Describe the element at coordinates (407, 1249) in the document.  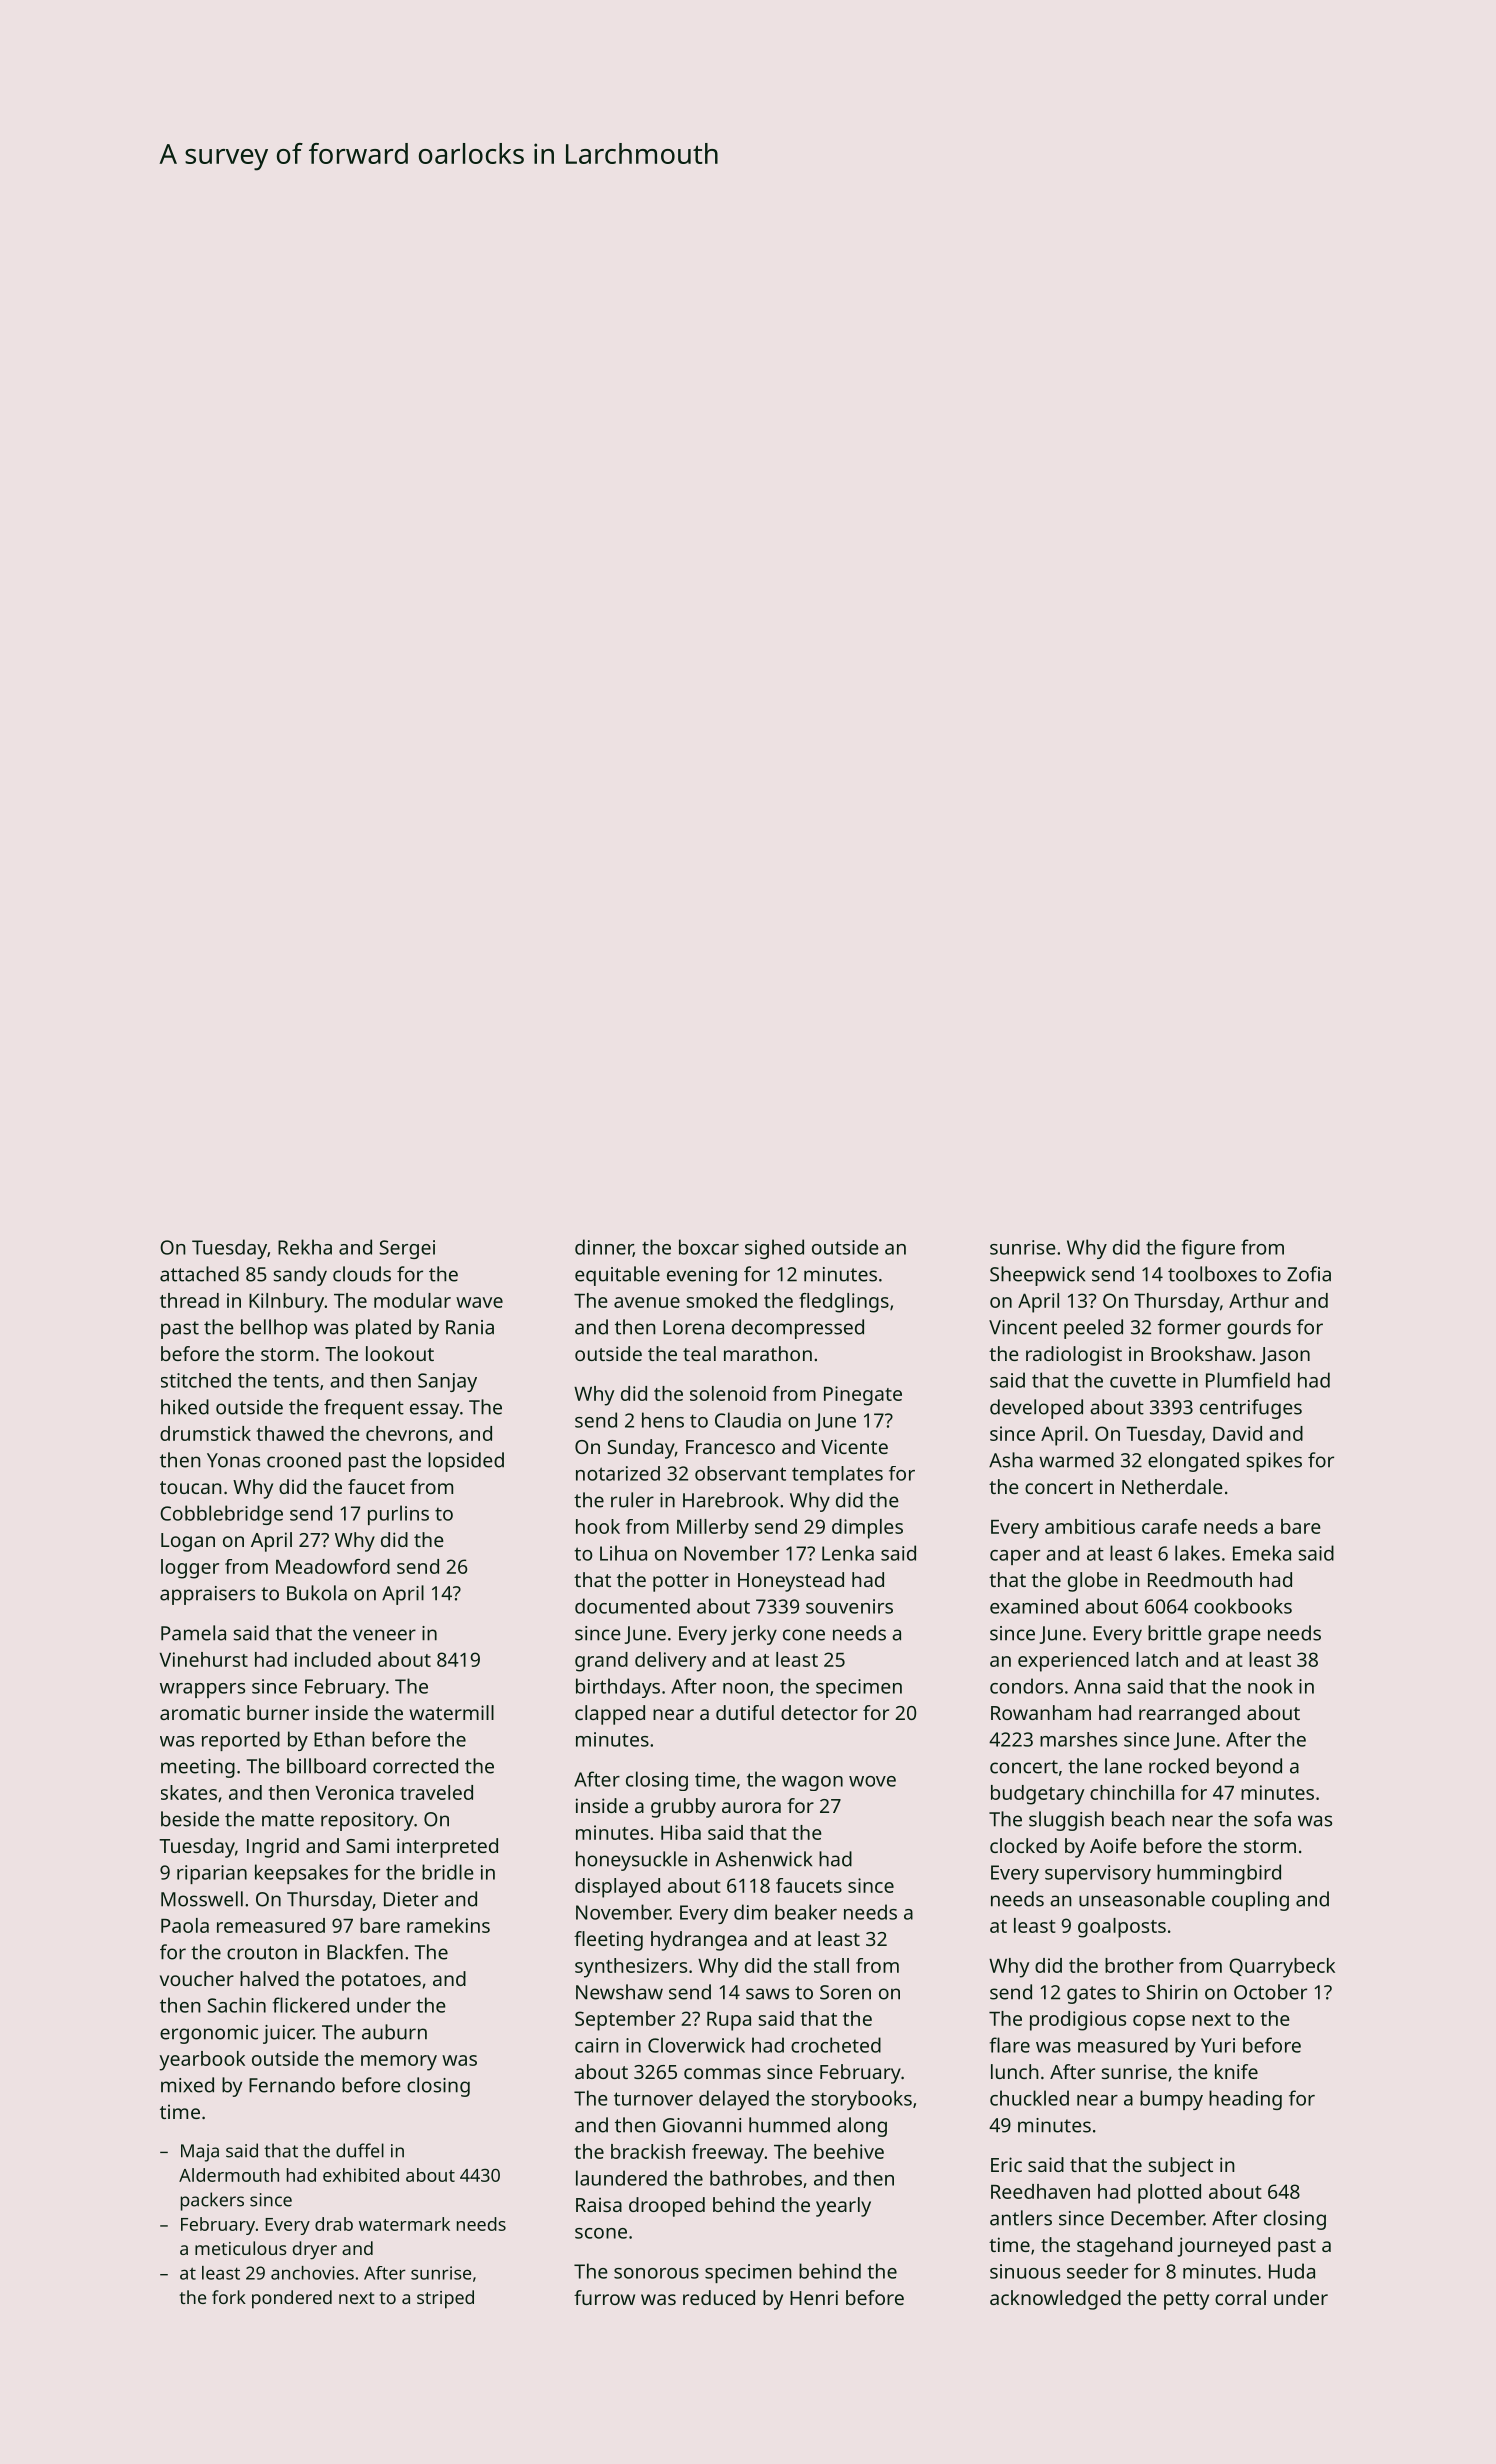
I see `Sergei` at that location.
